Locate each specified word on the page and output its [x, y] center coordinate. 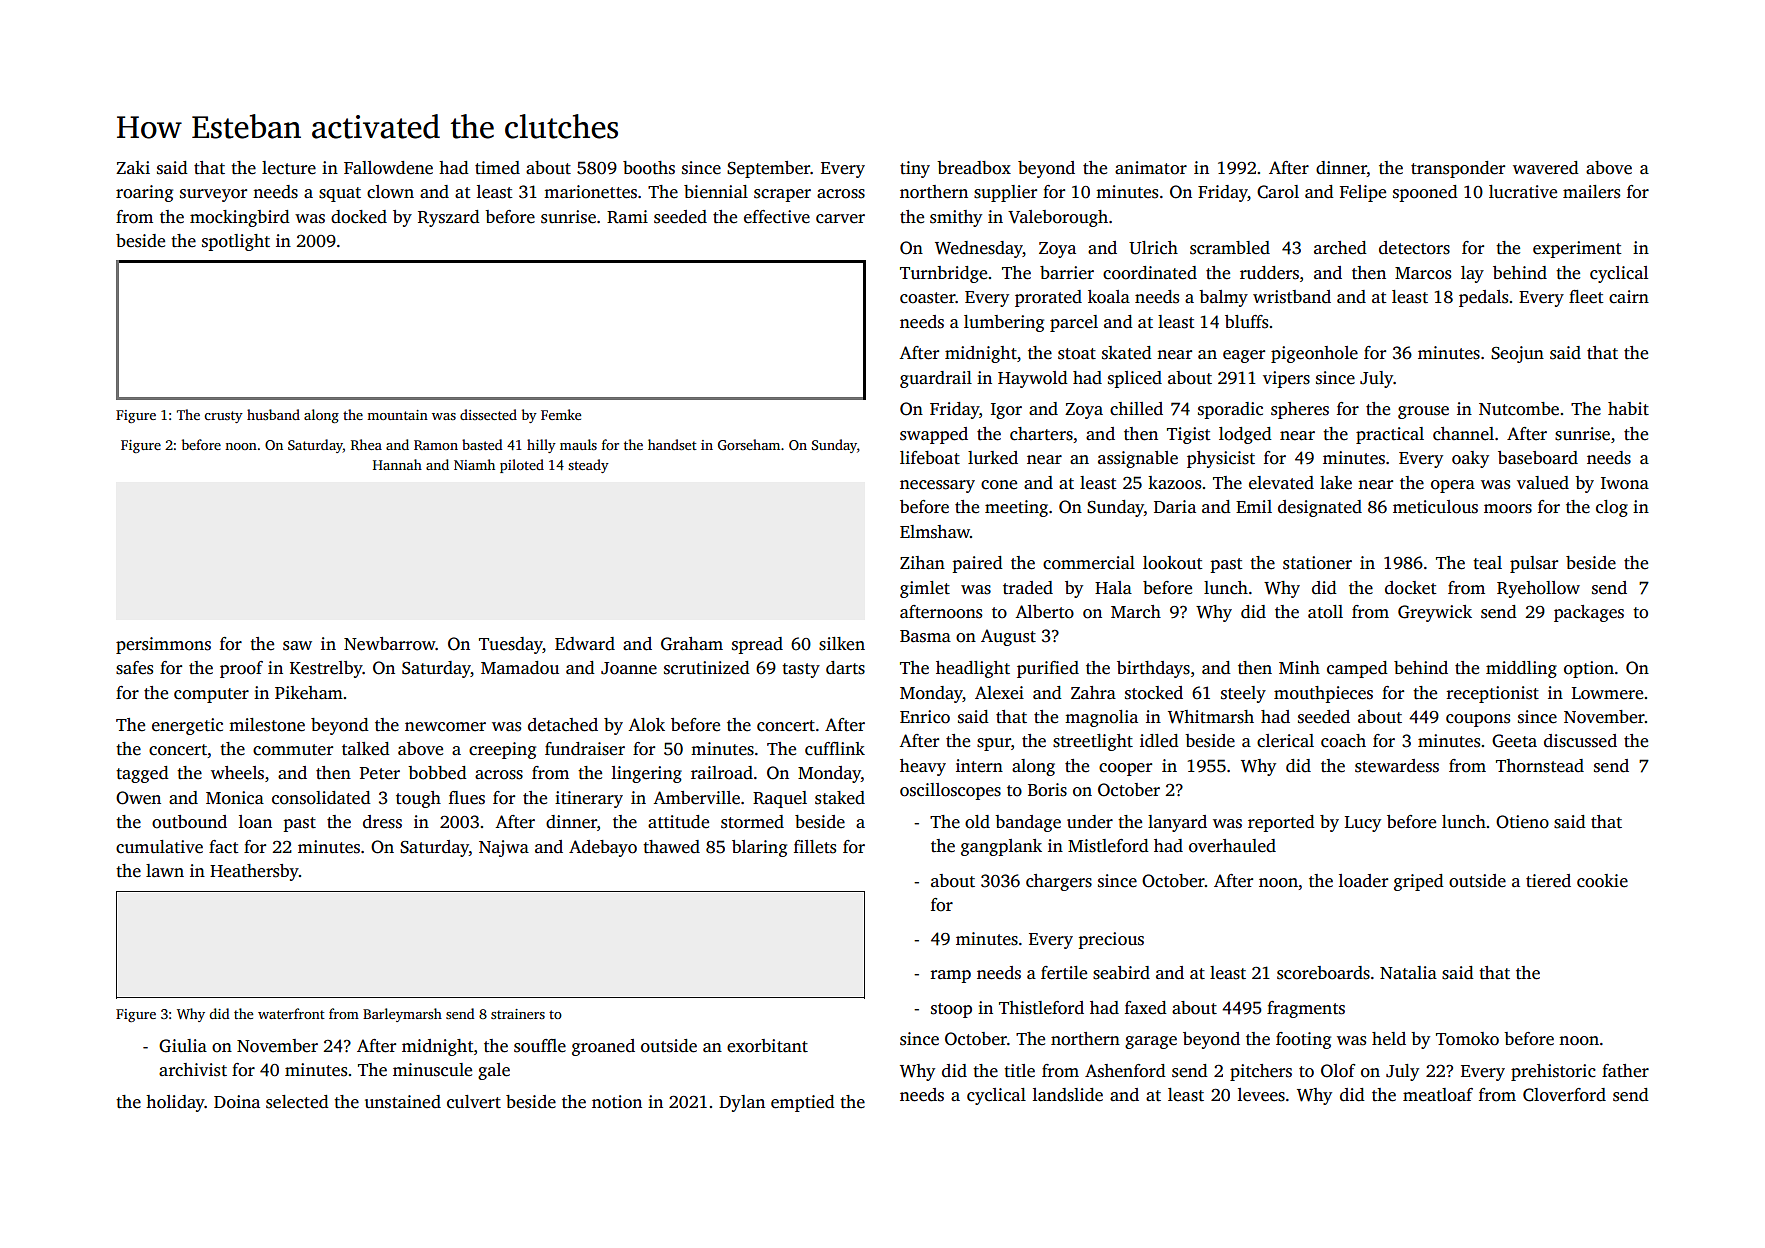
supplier [1005, 193]
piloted [522, 466]
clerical [1285, 741]
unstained [403, 1102]
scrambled [1230, 248]
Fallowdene [388, 168]
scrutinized [707, 668]
